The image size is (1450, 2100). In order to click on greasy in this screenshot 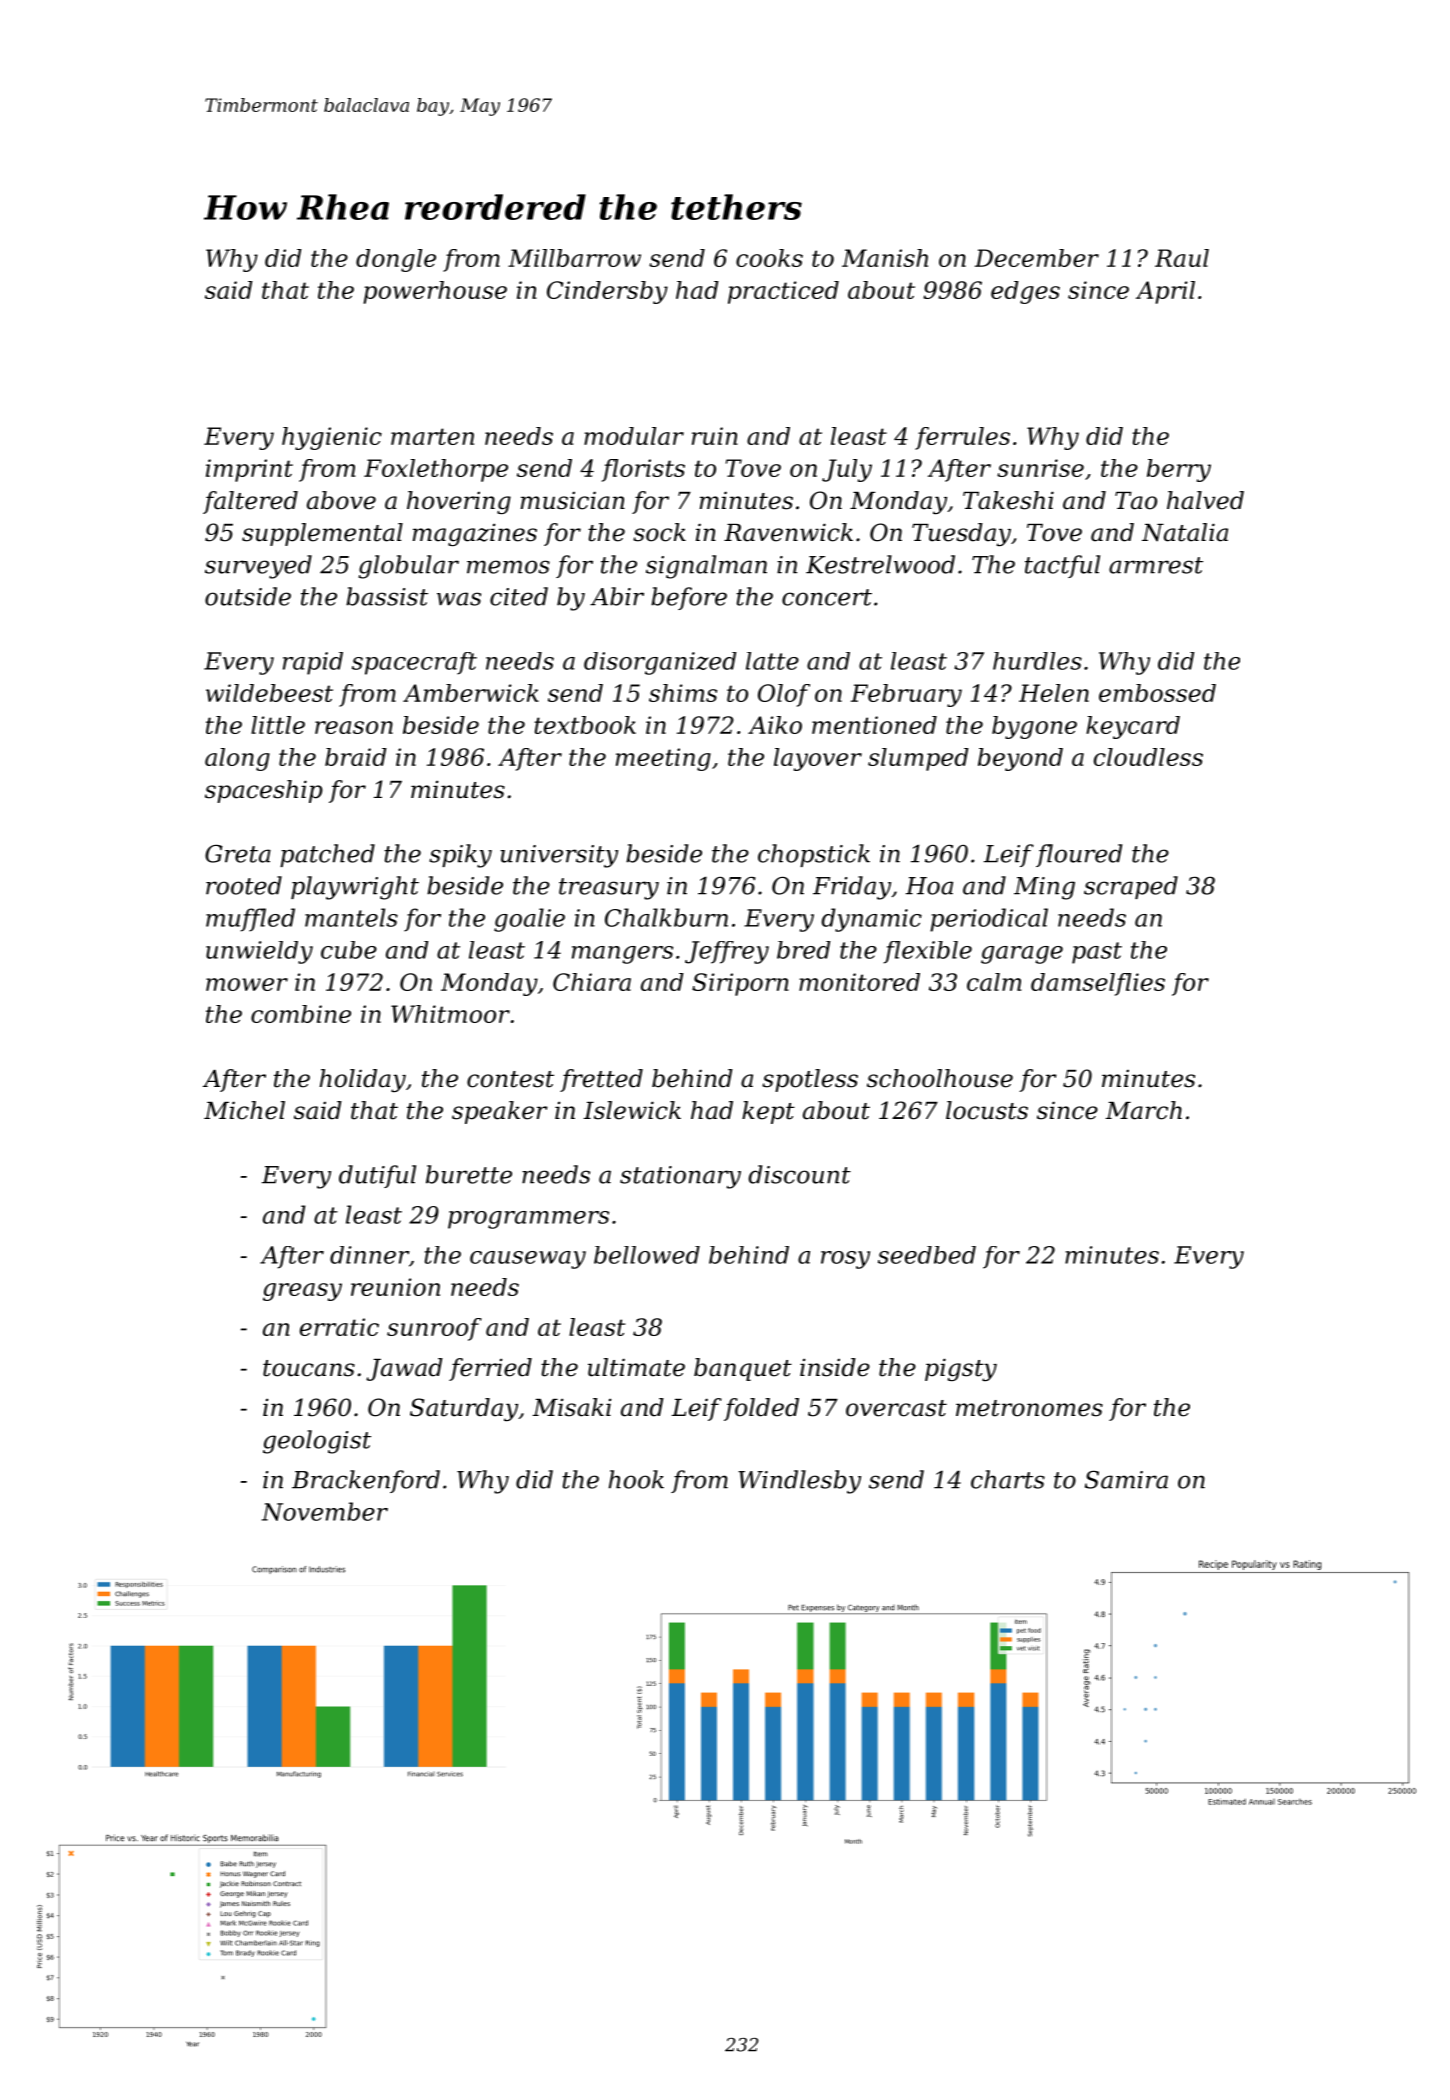, I will do `click(302, 1292)`.
